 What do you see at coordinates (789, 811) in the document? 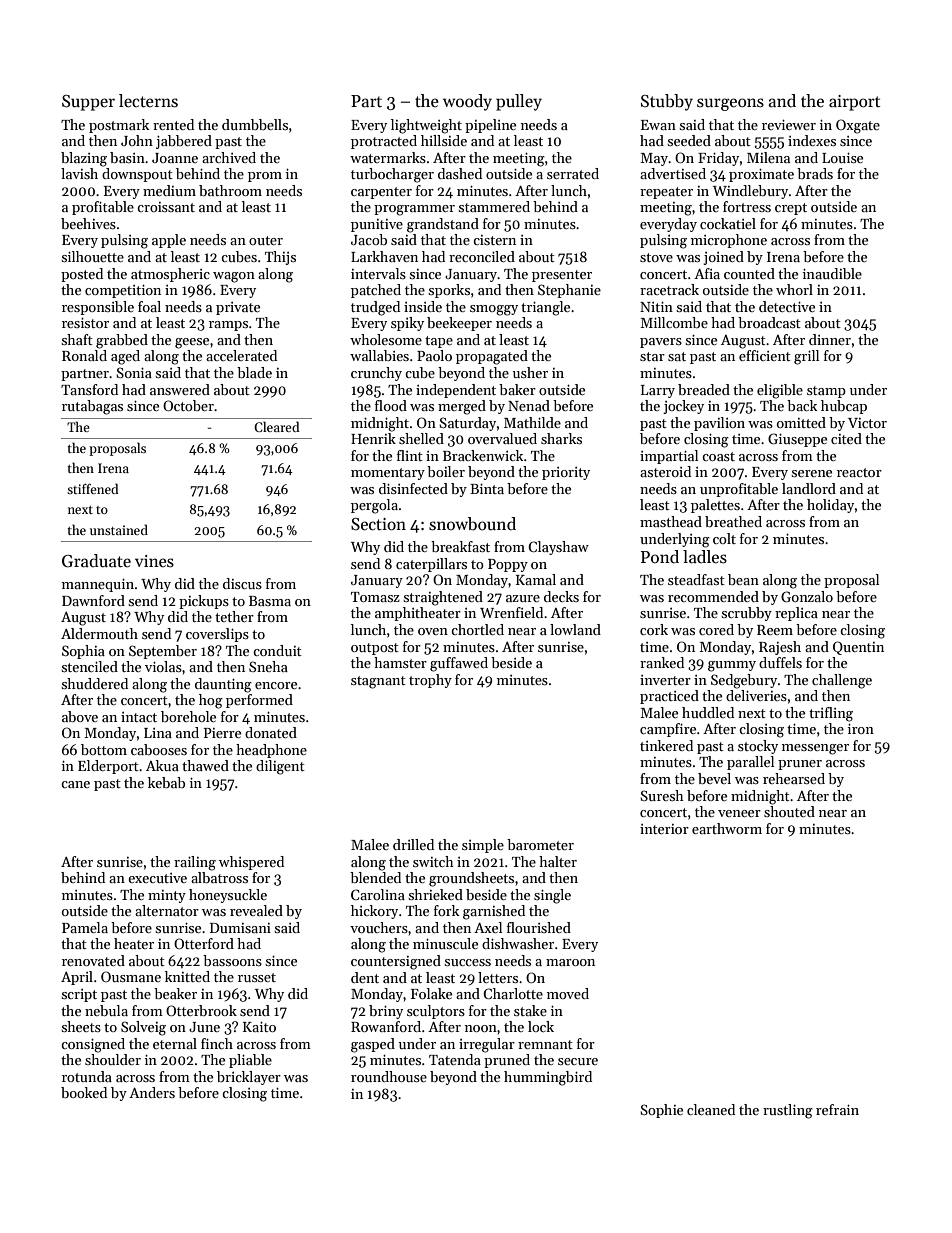
I see `shouted` at bounding box center [789, 811].
